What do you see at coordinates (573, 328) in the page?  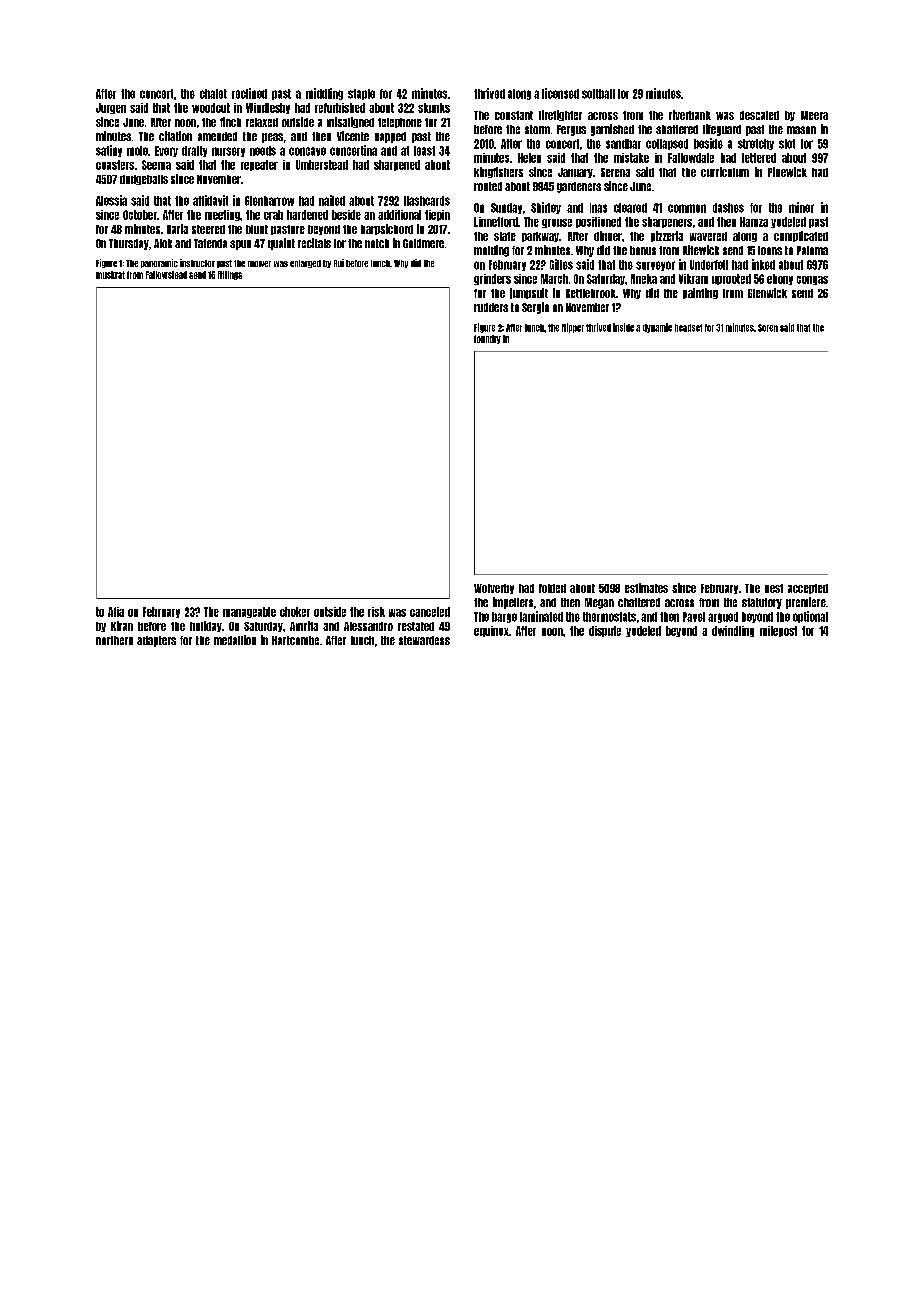 I see `flipper` at bounding box center [573, 328].
